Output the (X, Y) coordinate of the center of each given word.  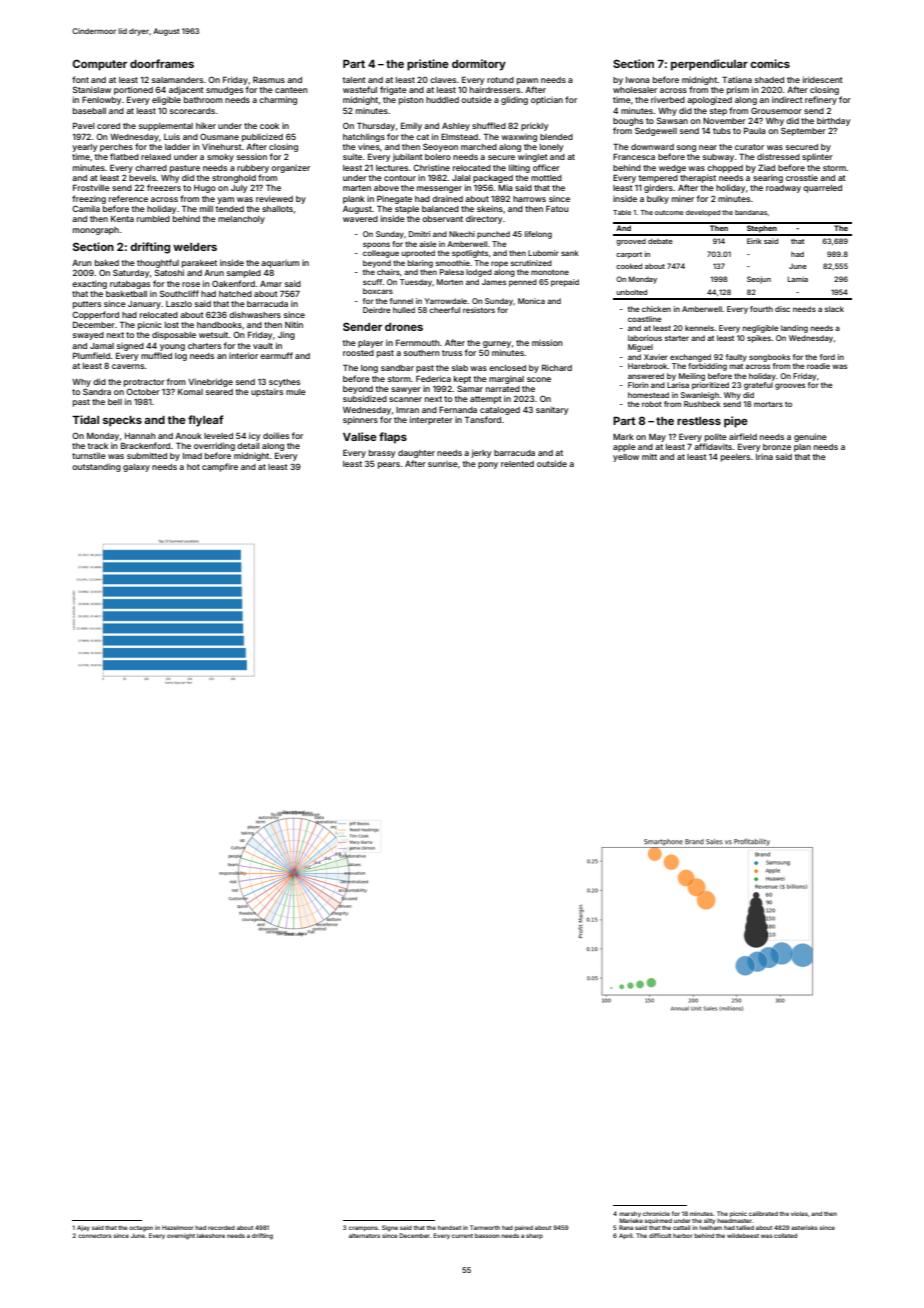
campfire (220, 467)
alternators (364, 1235)
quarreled (822, 189)
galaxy (136, 468)
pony (488, 465)
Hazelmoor (177, 1227)
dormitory (479, 65)
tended (230, 209)
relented (517, 464)
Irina (764, 457)
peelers (735, 458)
